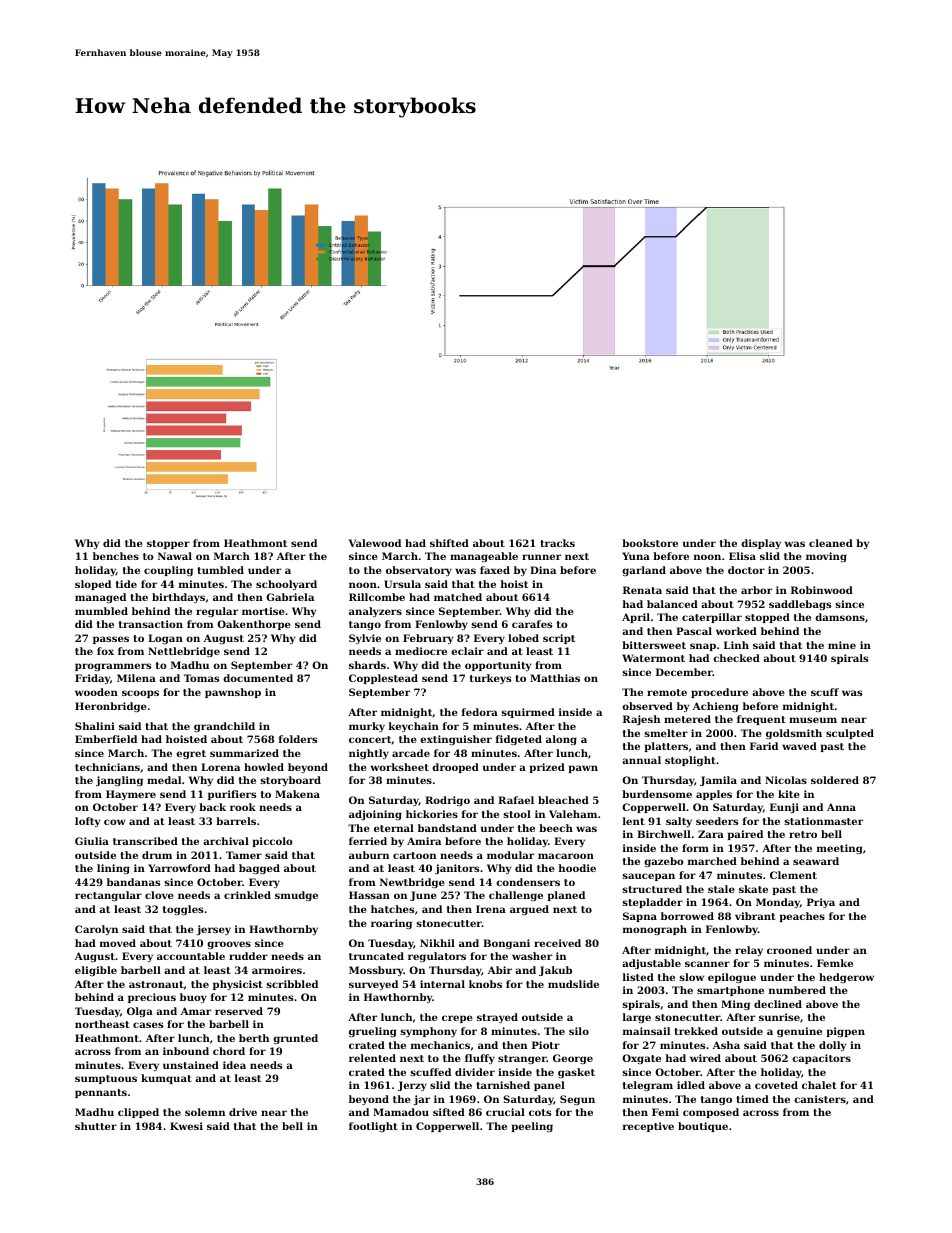 This page has height=1233, width=952. Describe the element at coordinates (140, 1012) in the page. I see `Olga` at that location.
